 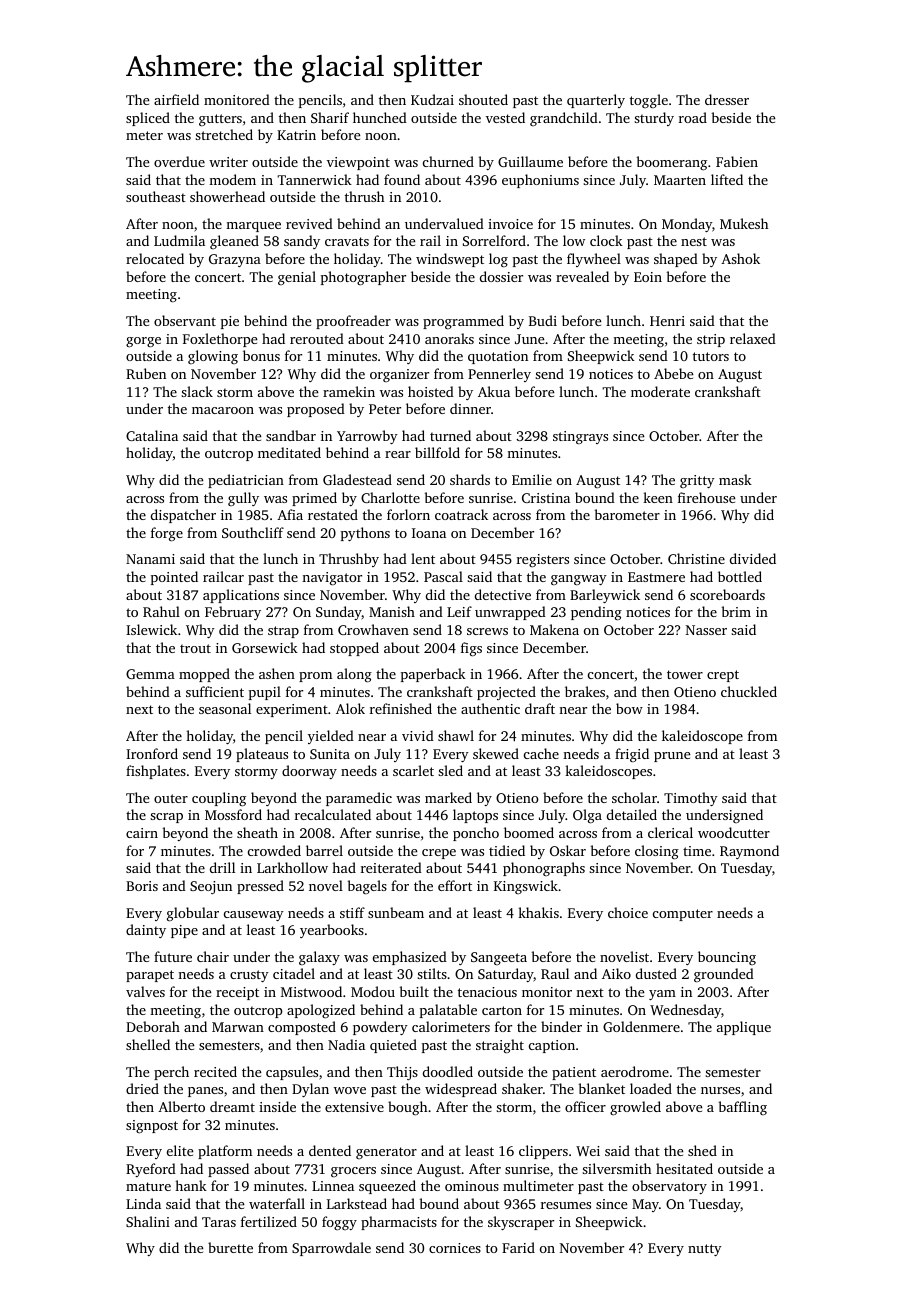 What do you see at coordinates (179, 161) in the image?
I see `overdue` at bounding box center [179, 161].
